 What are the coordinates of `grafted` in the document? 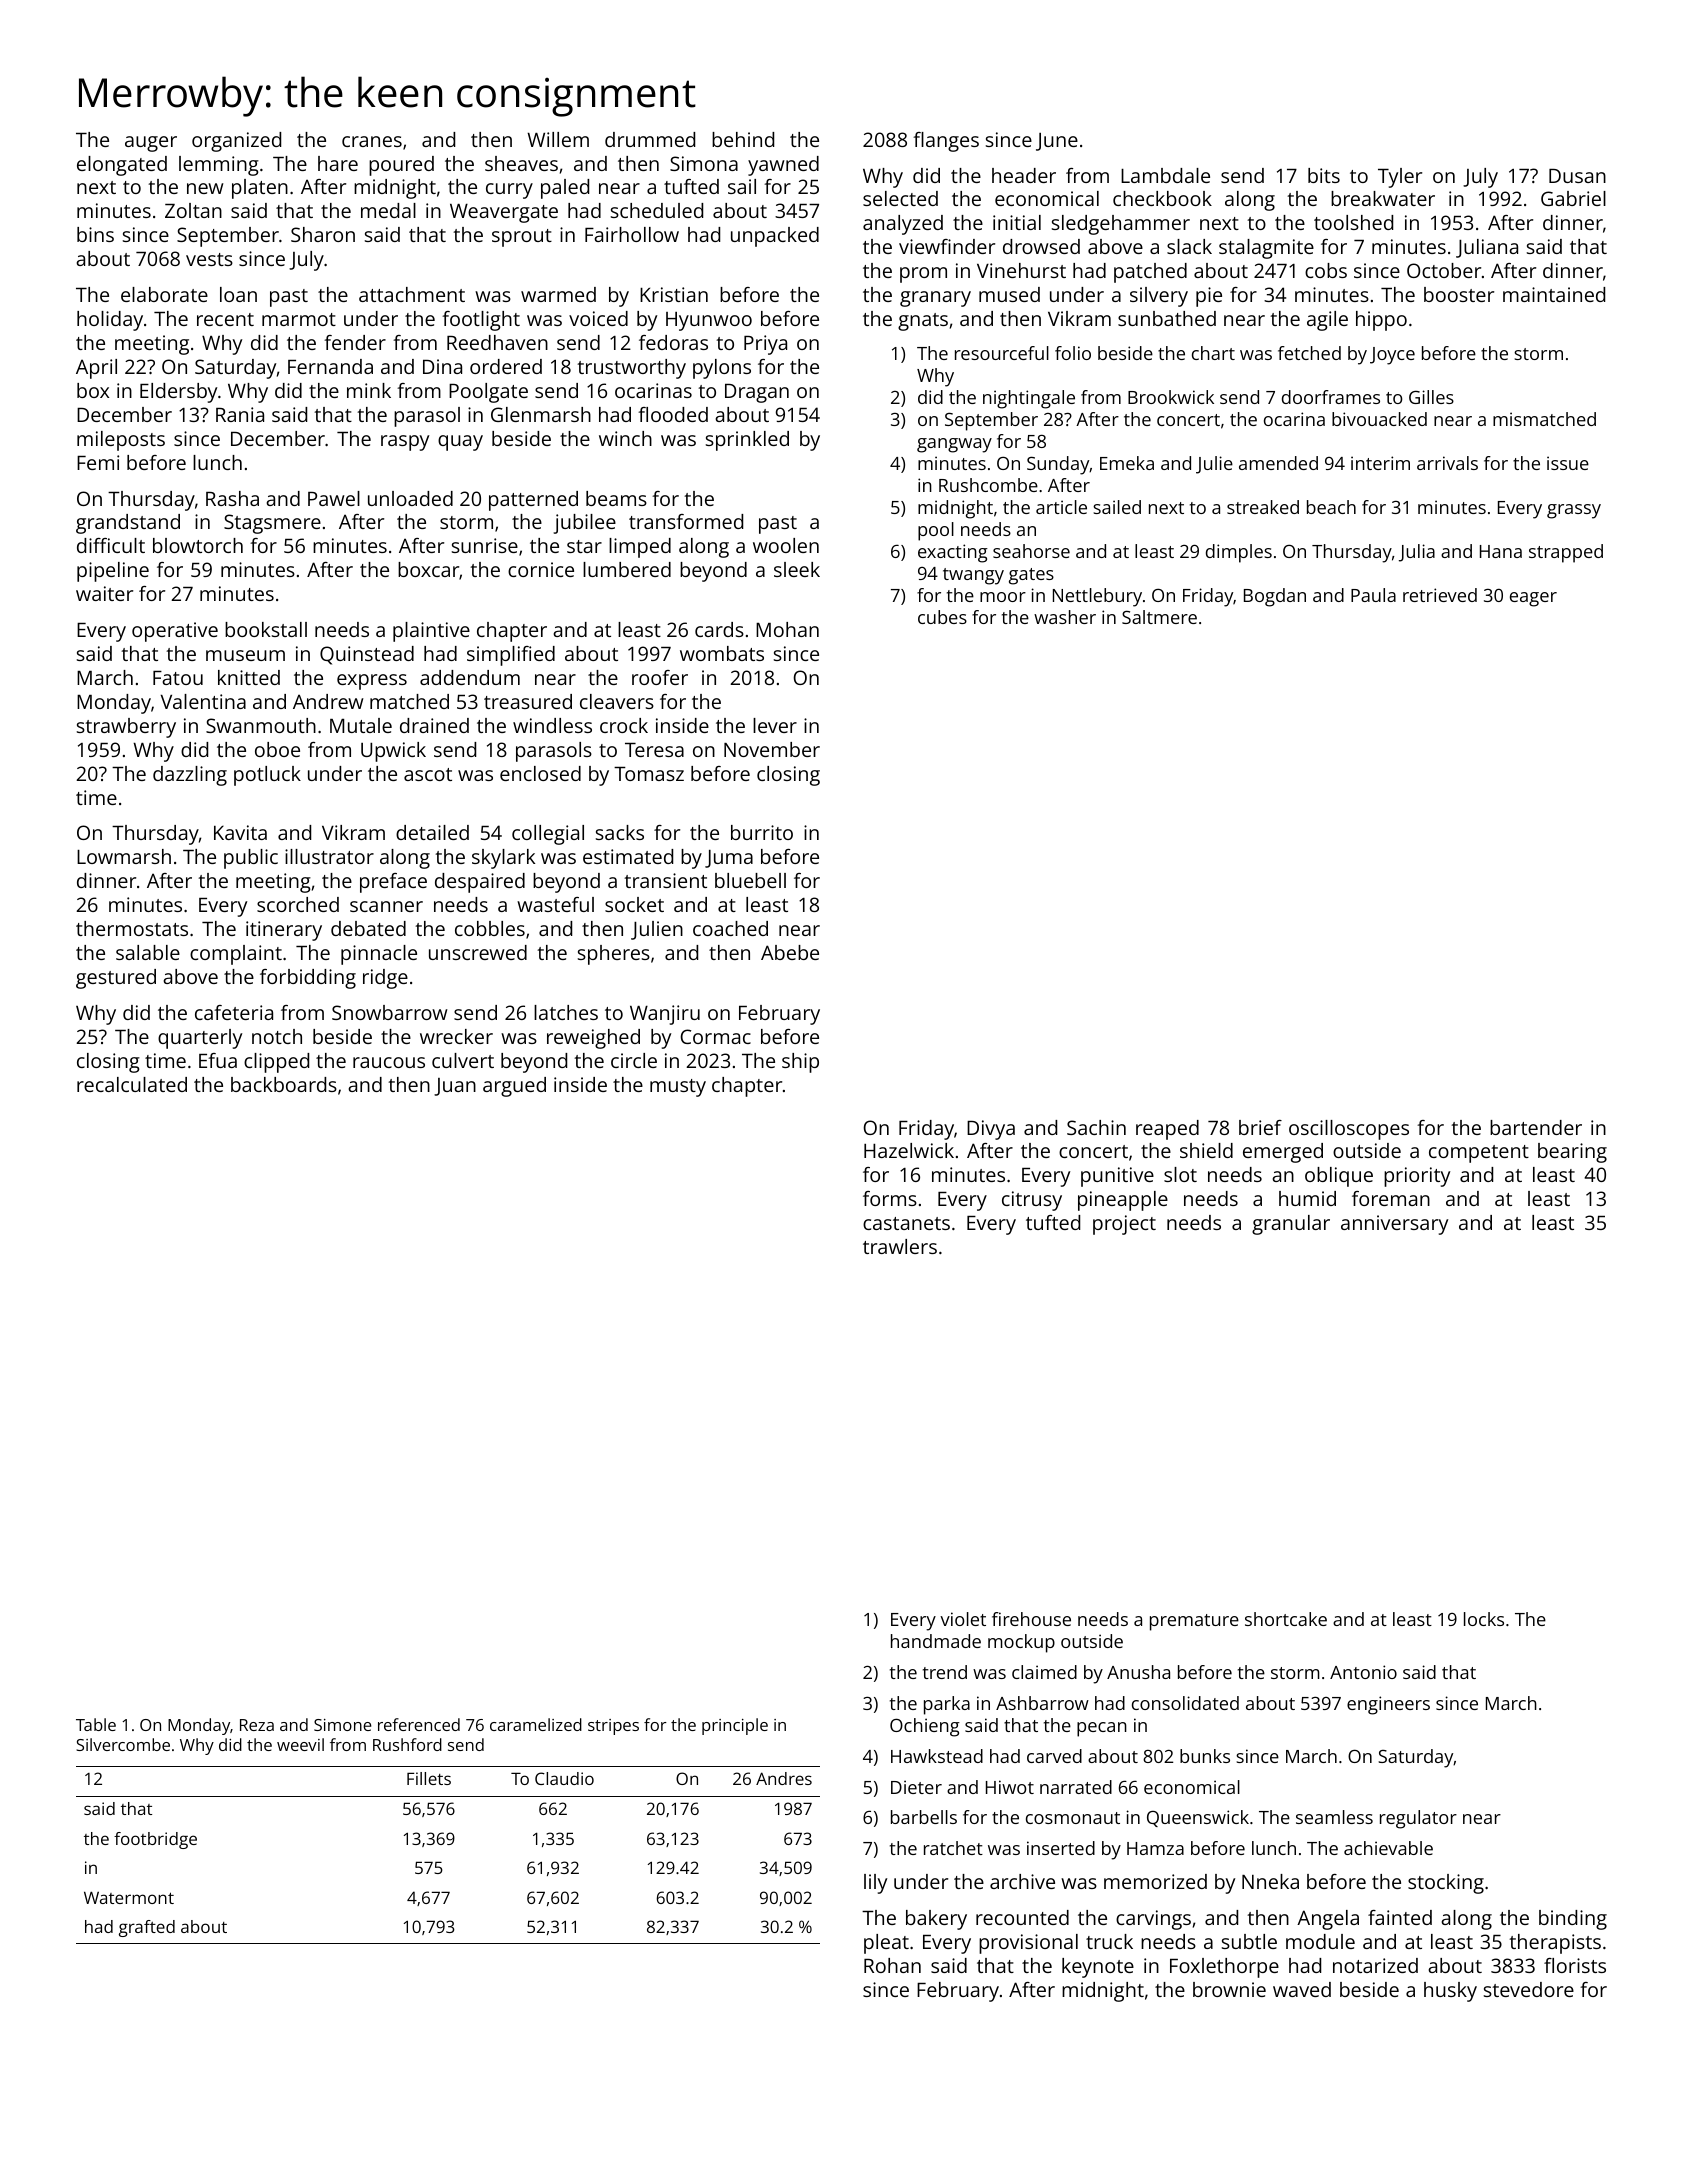 It's located at (147, 1928).
